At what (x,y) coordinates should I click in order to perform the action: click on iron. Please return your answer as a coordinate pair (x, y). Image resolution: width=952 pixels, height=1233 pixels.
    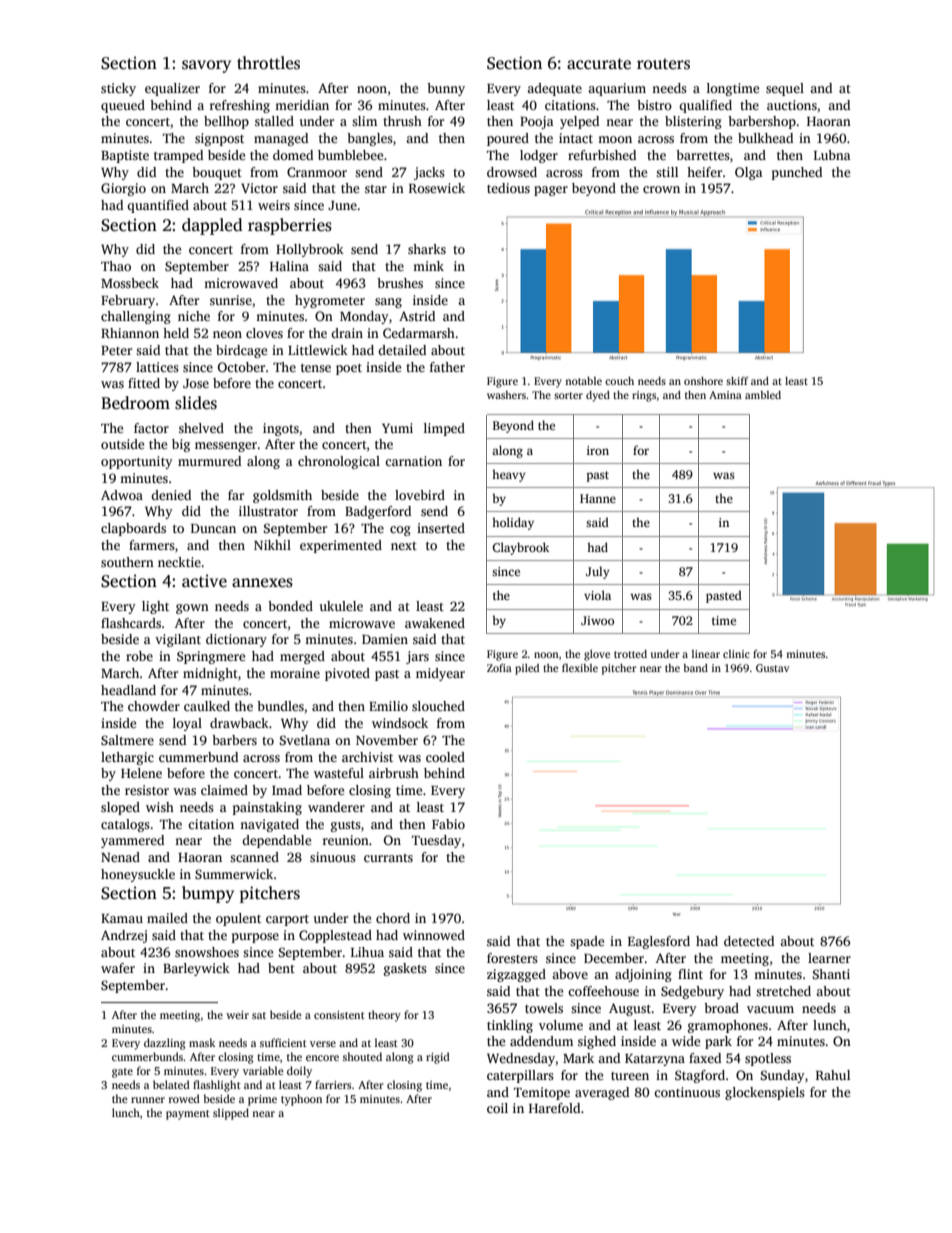
    Looking at the image, I should click on (598, 450).
